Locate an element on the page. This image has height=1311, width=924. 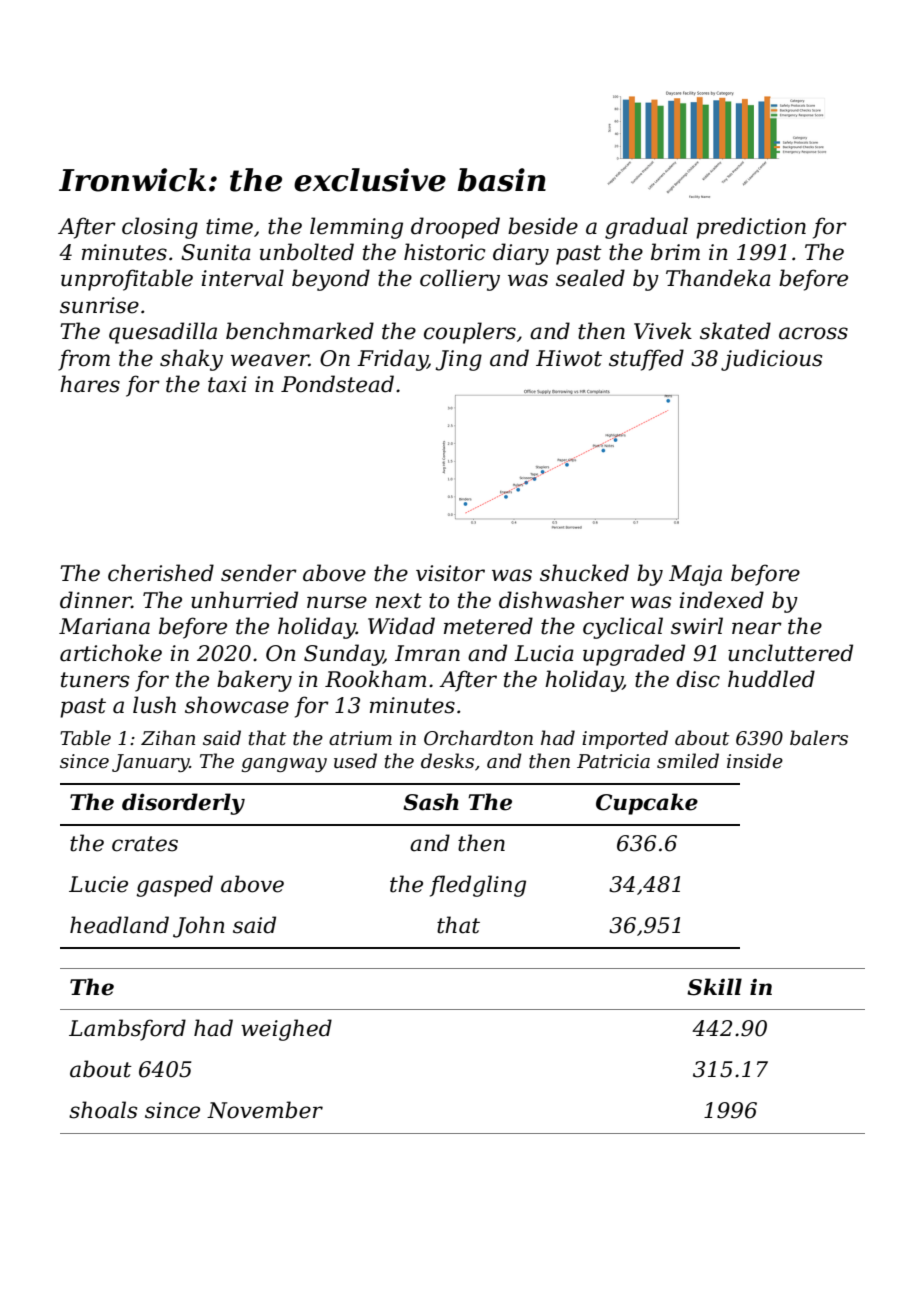
closing is located at coordinates (160, 228).
